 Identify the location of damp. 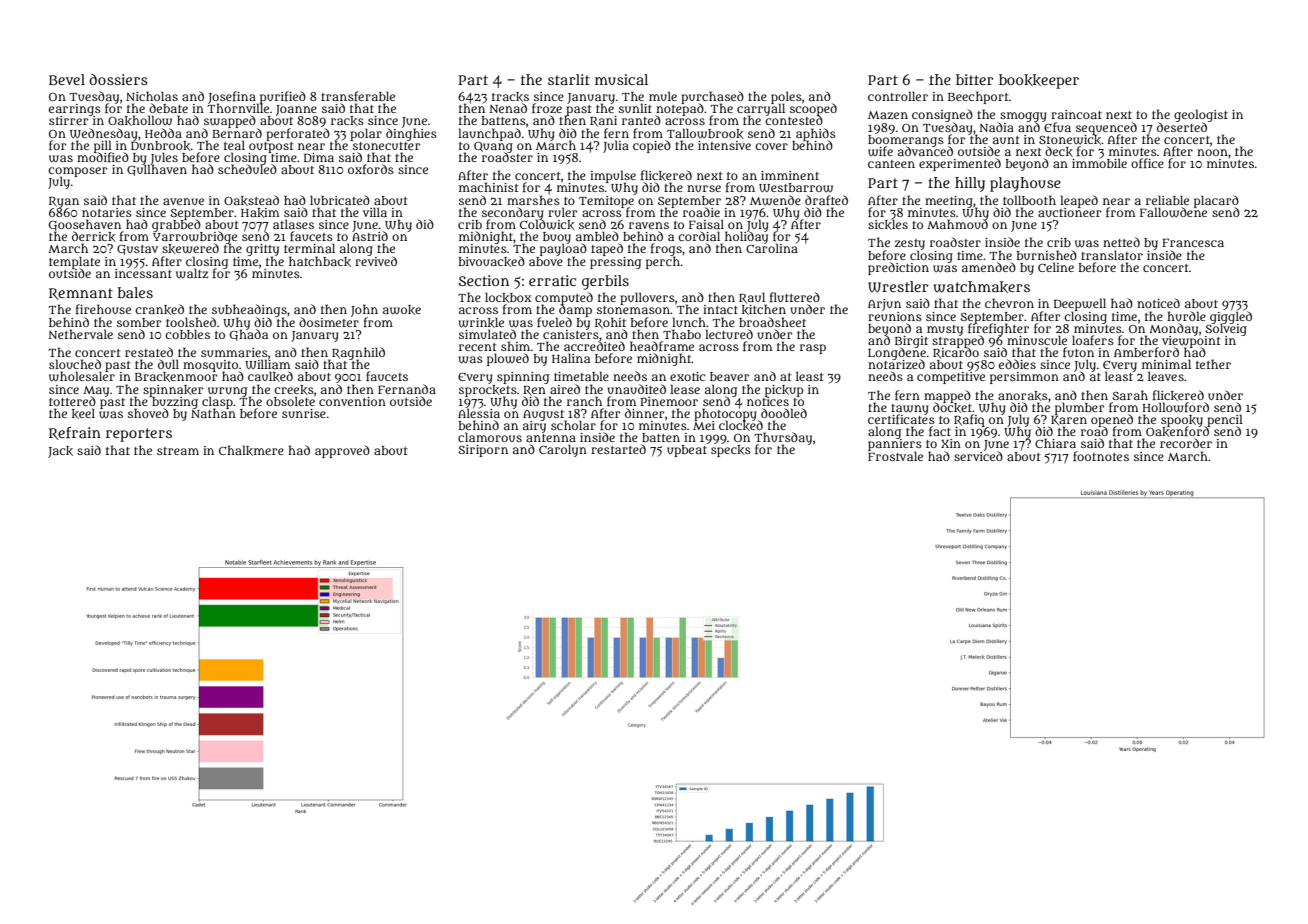
(575, 311).
